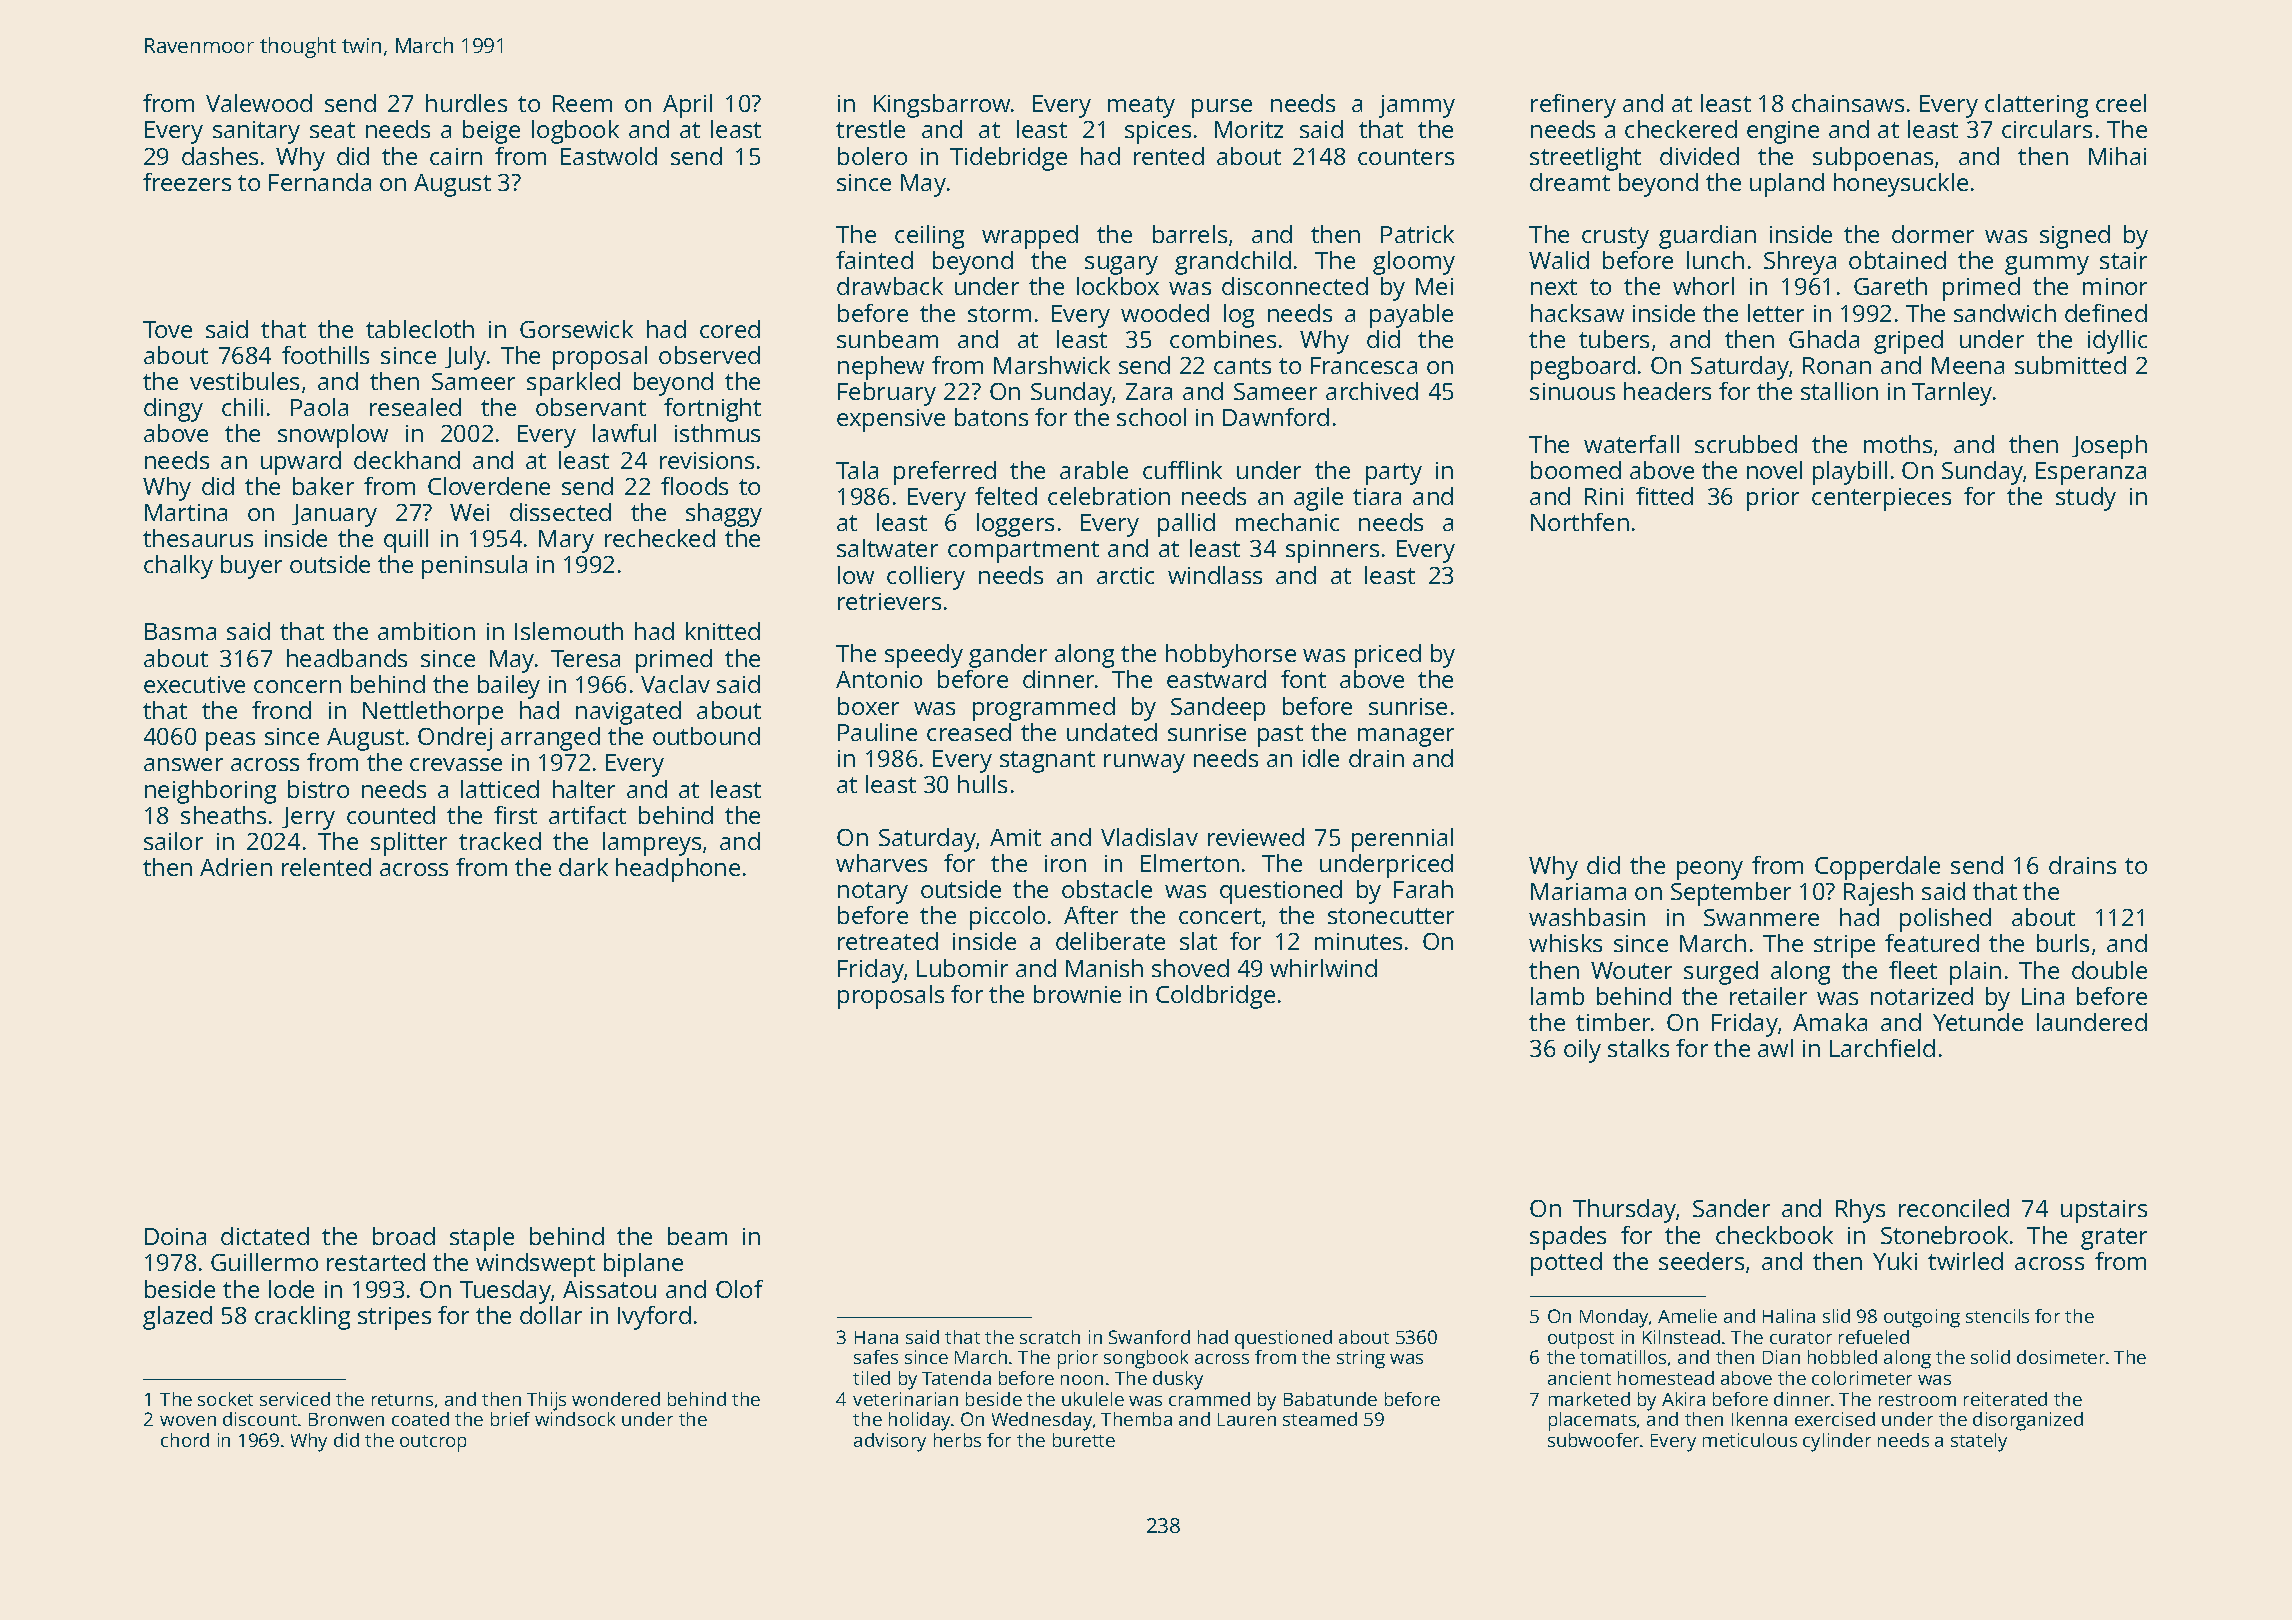  I want to click on dosimeter, so click(2061, 1357).
